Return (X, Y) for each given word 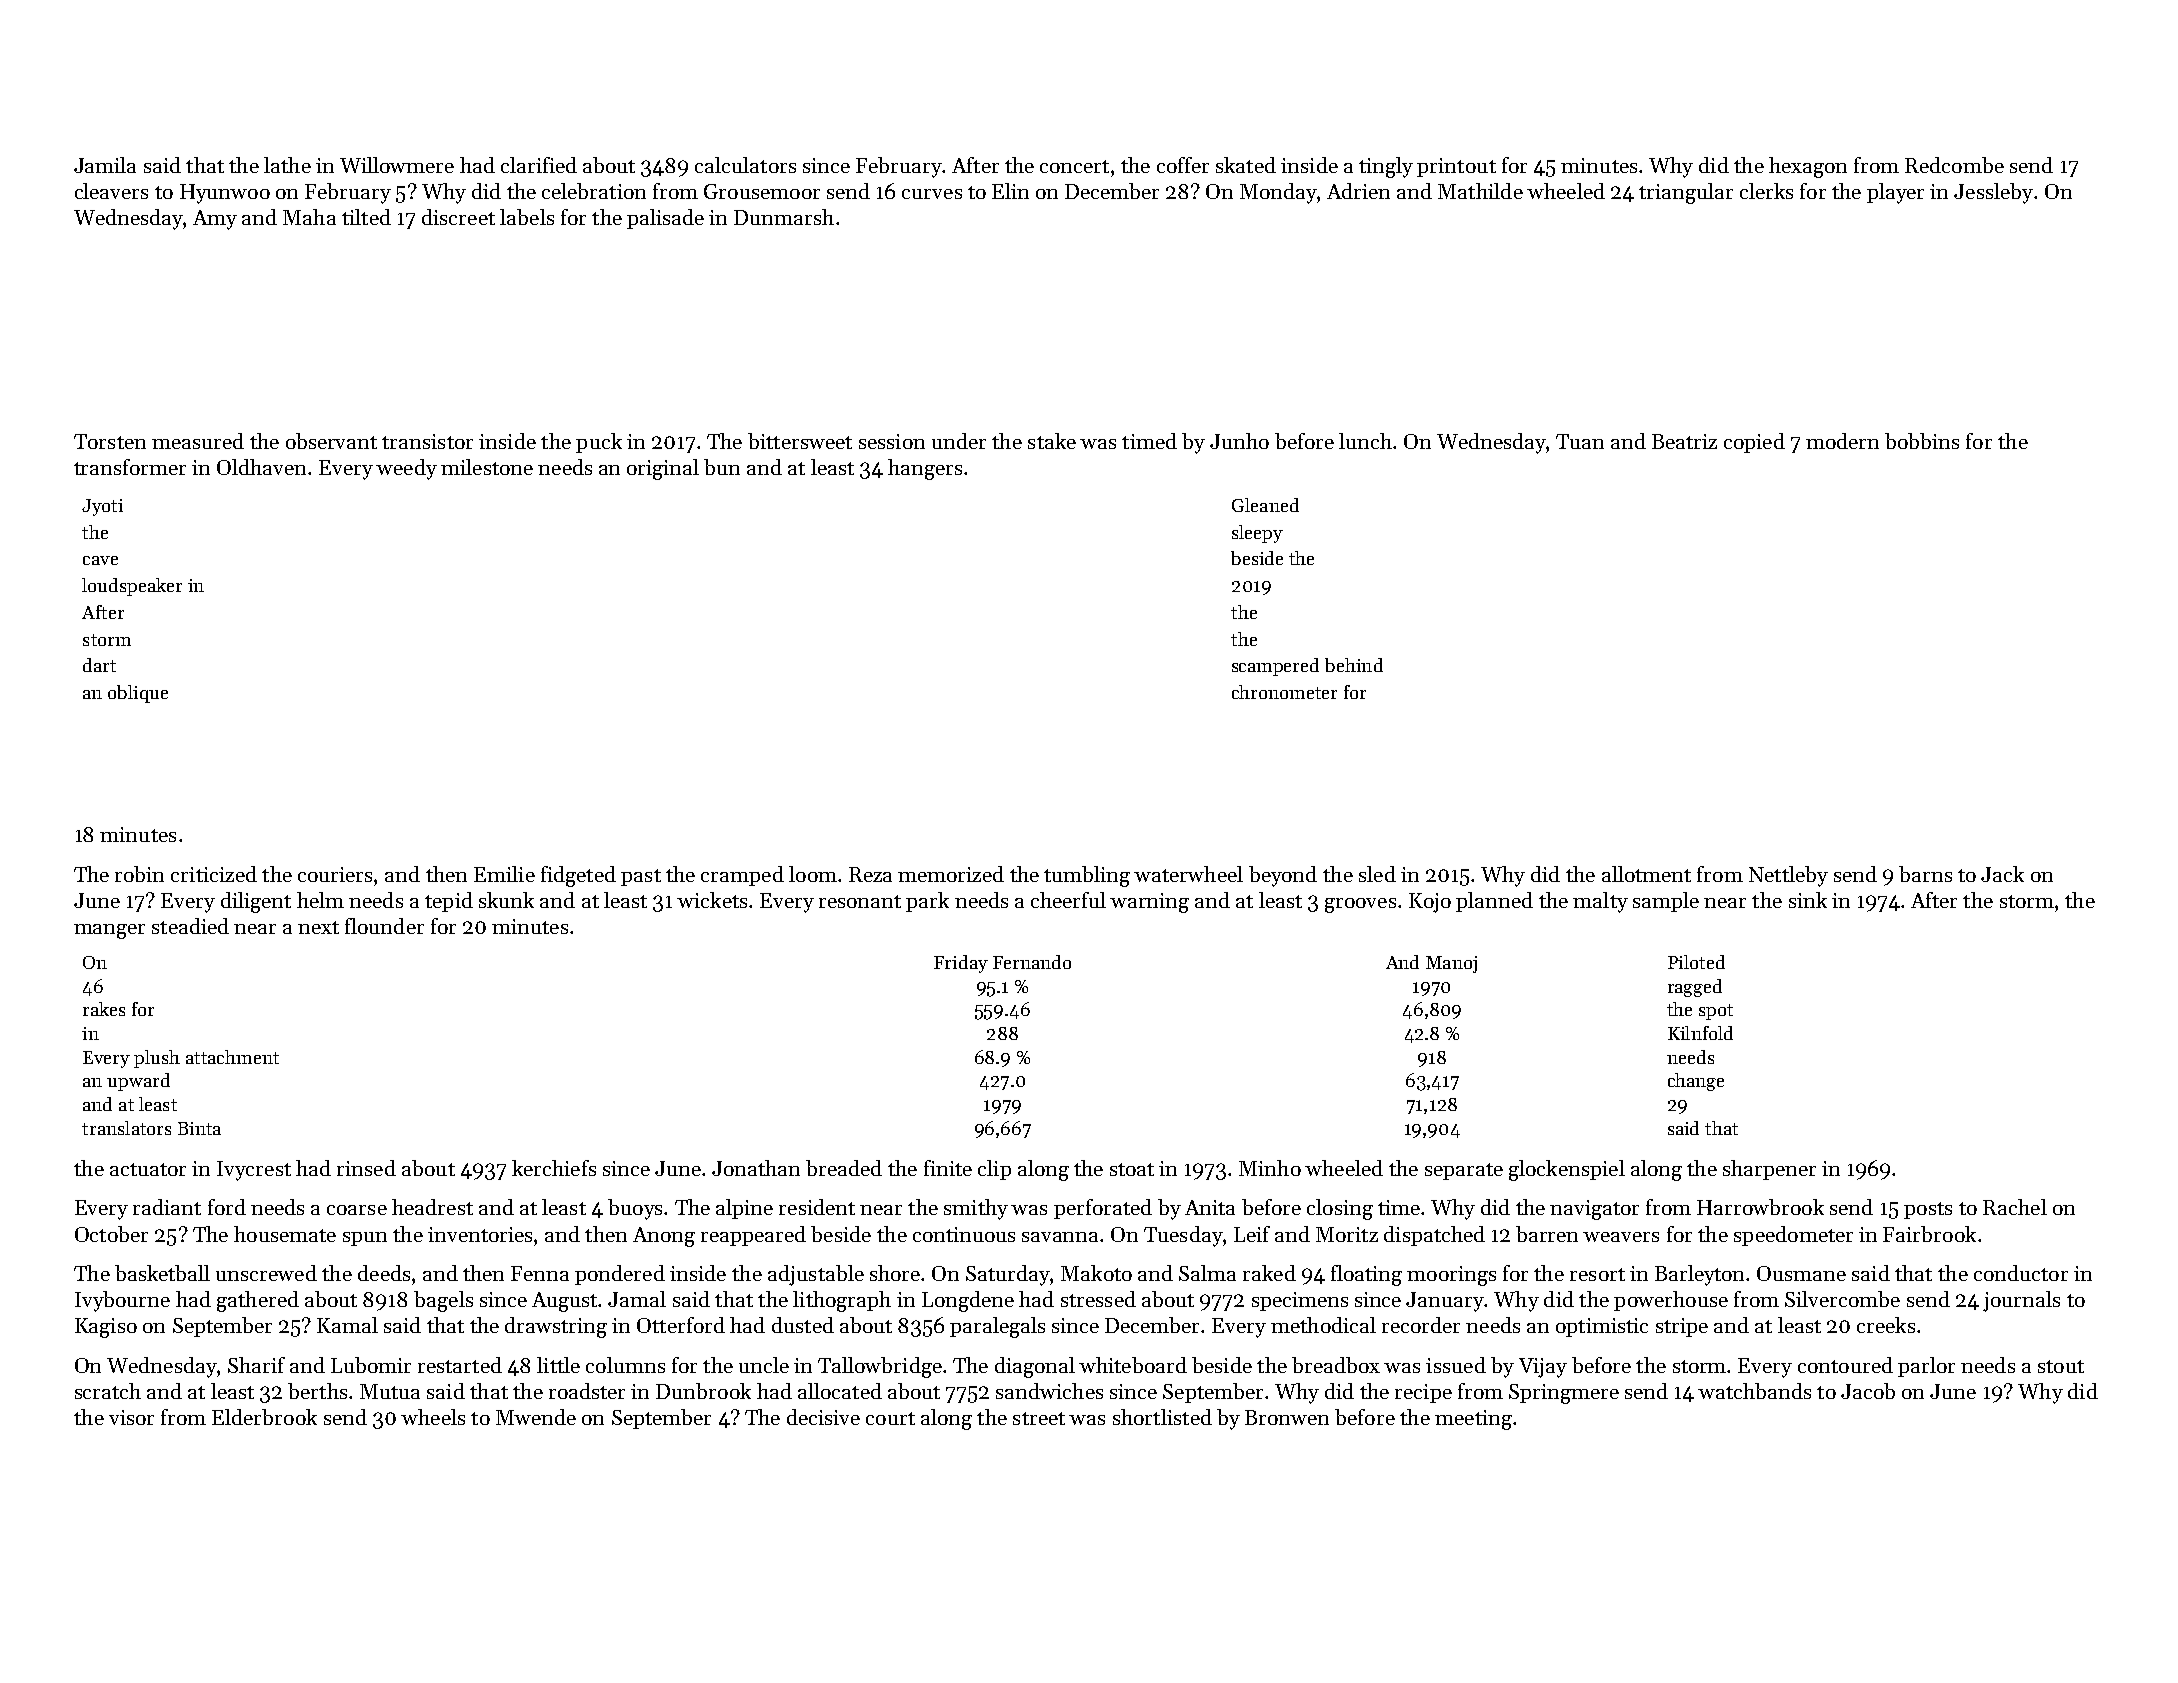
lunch (1365, 441)
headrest (432, 1207)
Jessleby (1993, 193)
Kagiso (106, 1328)
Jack (2002, 874)
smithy (976, 1209)
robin (139, 874)
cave (100, 560)
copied (1754, 443)
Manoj (1451, 964)
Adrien (1358, 191)
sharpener (1769, 1170)
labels (527, 217)
